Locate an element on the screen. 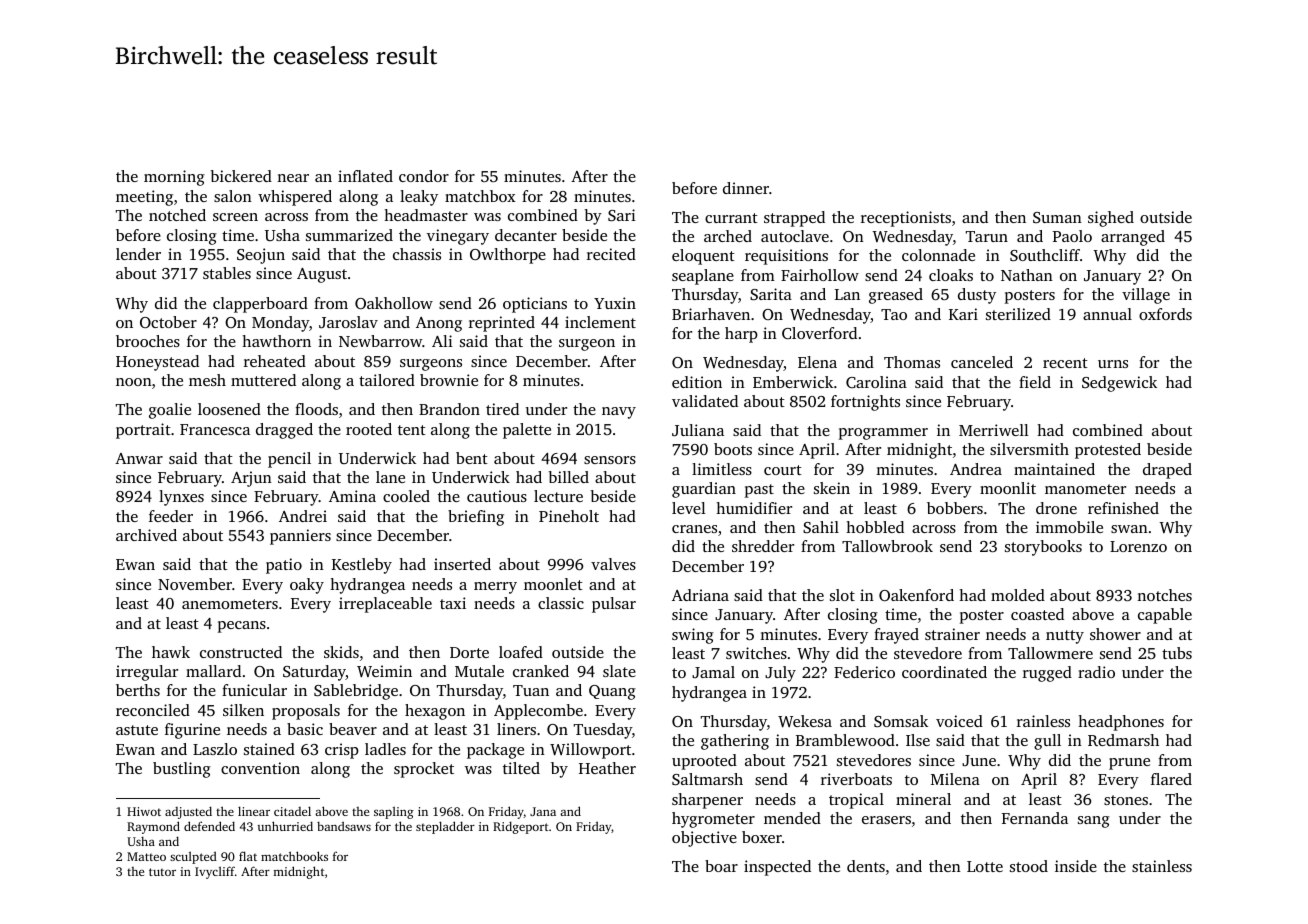  morning is located at coordinates (174, 178).
